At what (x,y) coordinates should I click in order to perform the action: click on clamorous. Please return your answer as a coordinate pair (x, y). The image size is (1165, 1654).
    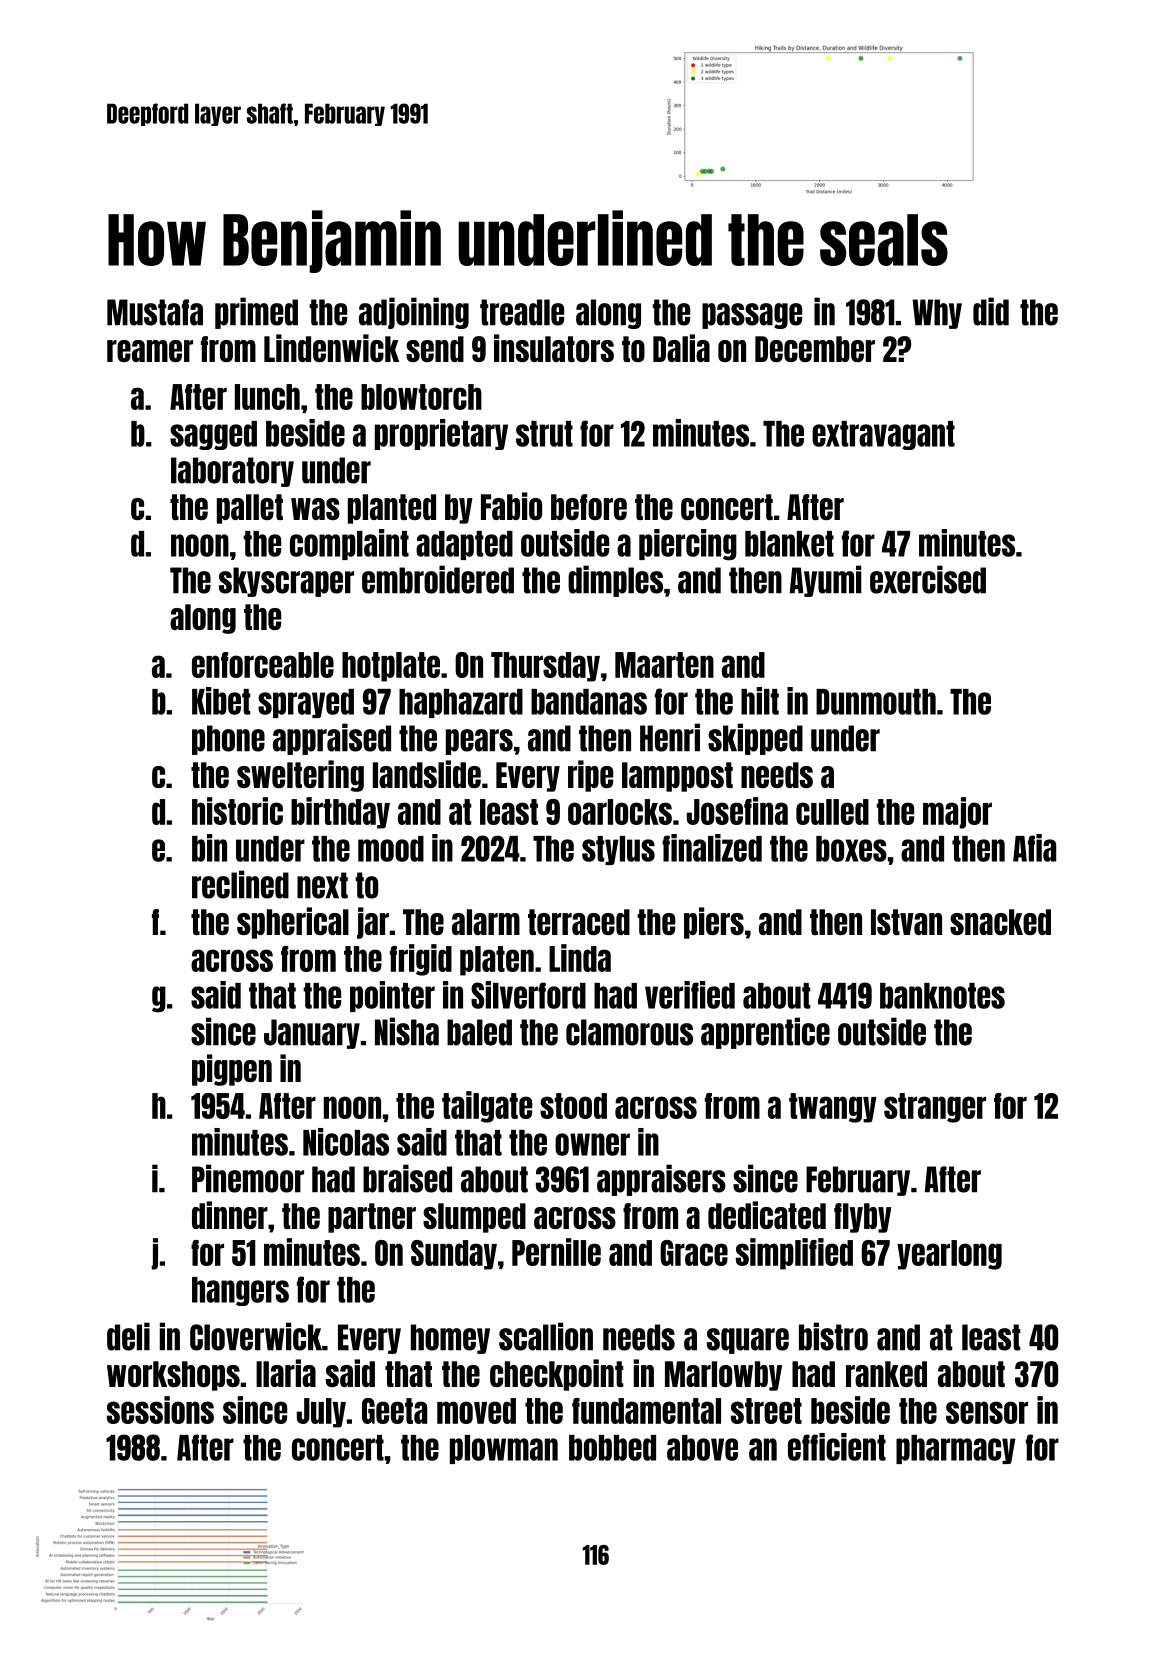
    Looking at the image, I should click on (629, 1032).
